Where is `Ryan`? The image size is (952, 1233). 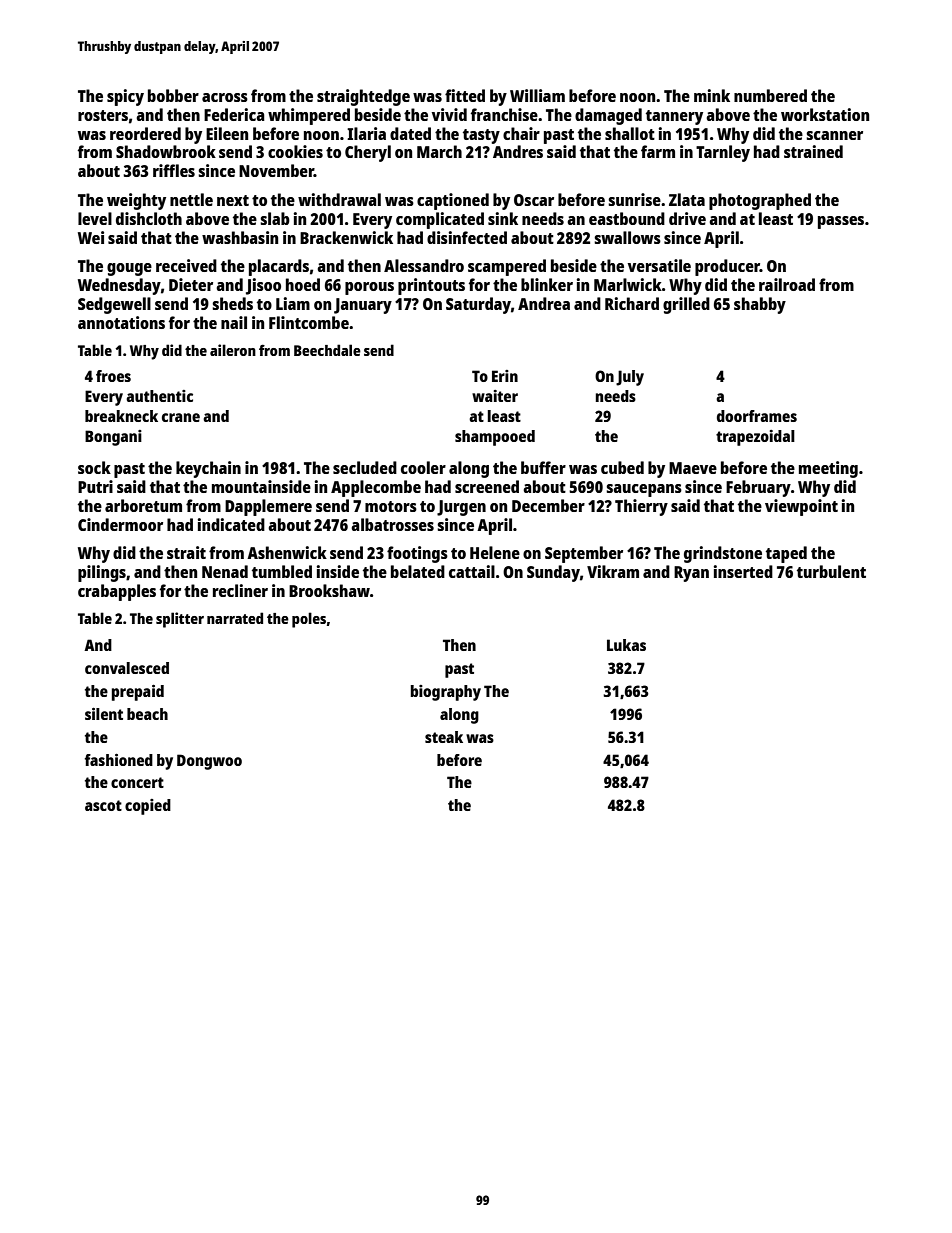
Ryan is located at coordinates (691, 574).
